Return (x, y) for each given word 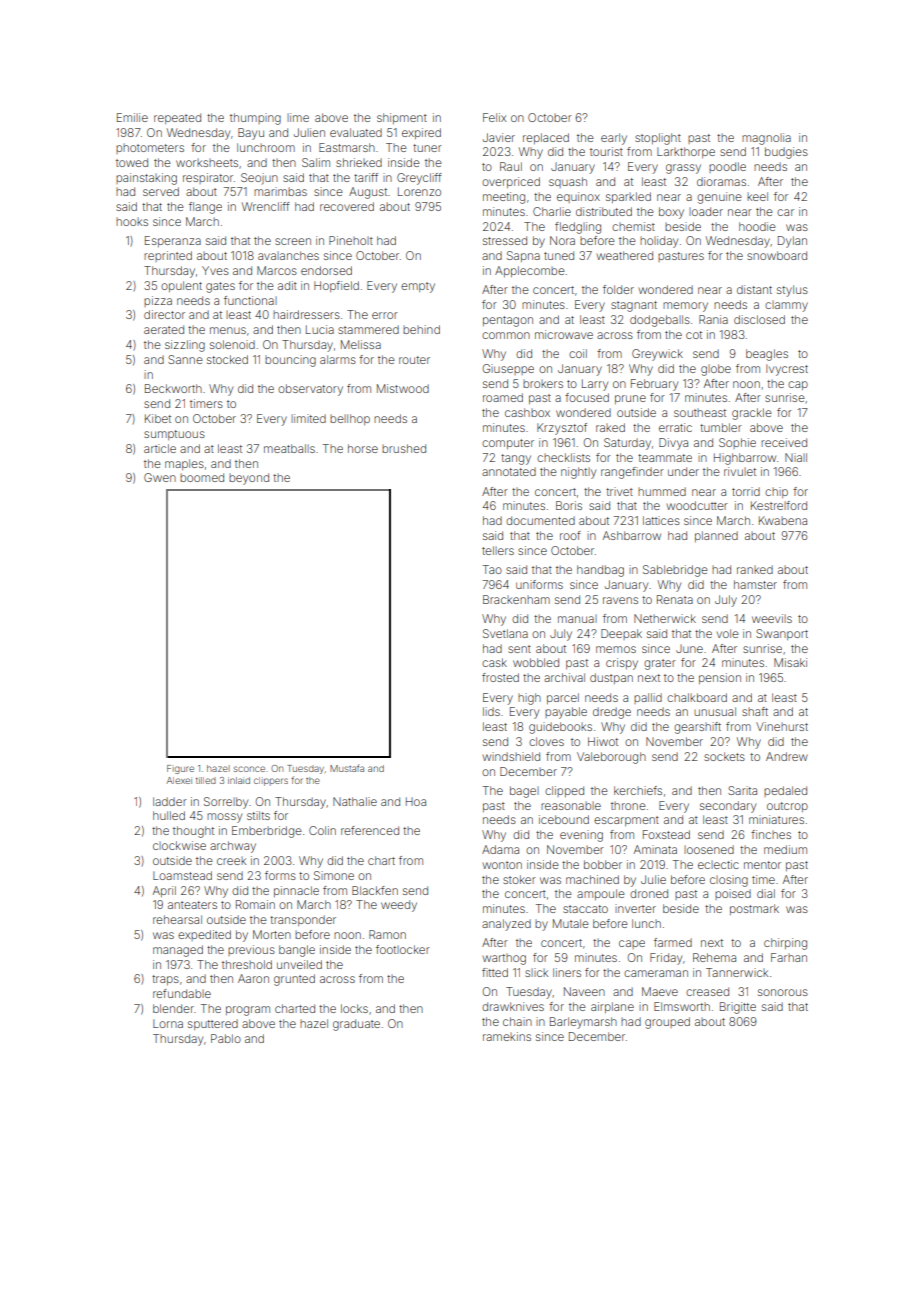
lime (298, 117)
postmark (754, 909)
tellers (498, 550)
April (164, 891)
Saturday (627, 444)
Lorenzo (419, 191)
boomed (202, 477)
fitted (495, 972)
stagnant (634, 306)
